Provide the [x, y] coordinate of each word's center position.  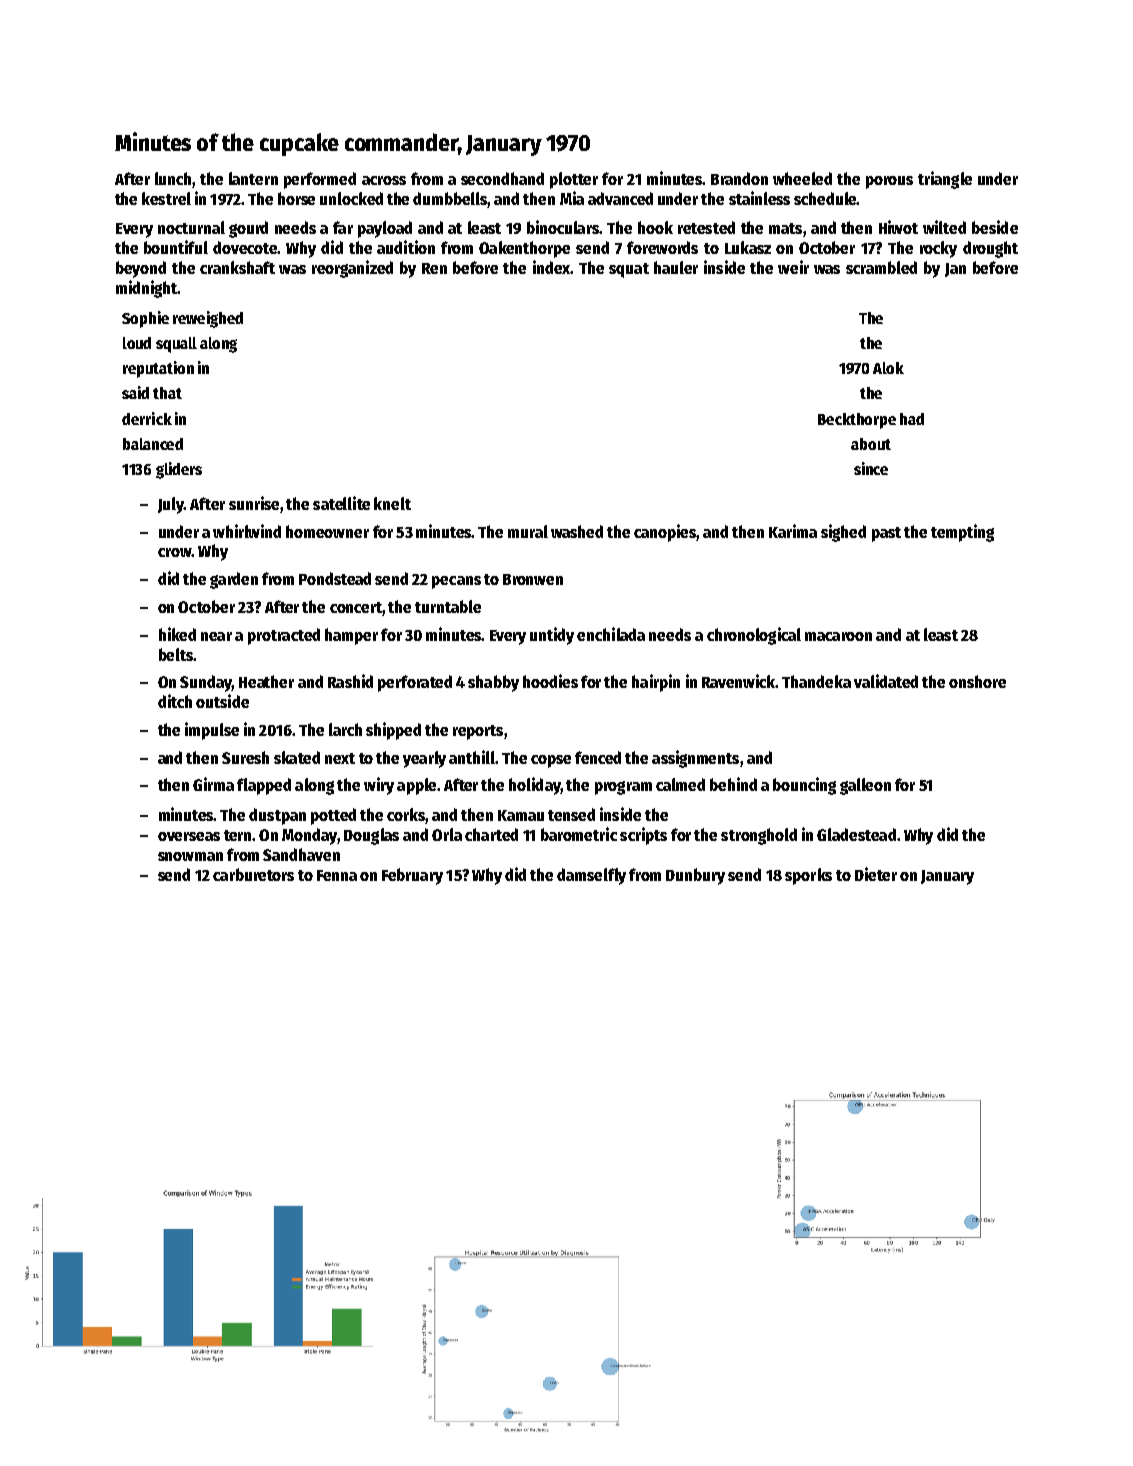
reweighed [208, 319]
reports [478, 732]
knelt [392, 503]
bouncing [804, 786]
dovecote [245, 247]
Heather [266, 681]
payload [385, 229]
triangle [945, 180]
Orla [447, 834]
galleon [865, 786]
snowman [190, 856]
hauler [676, 267]
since [871, 468]
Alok [888, 368]
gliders [179, 470]
